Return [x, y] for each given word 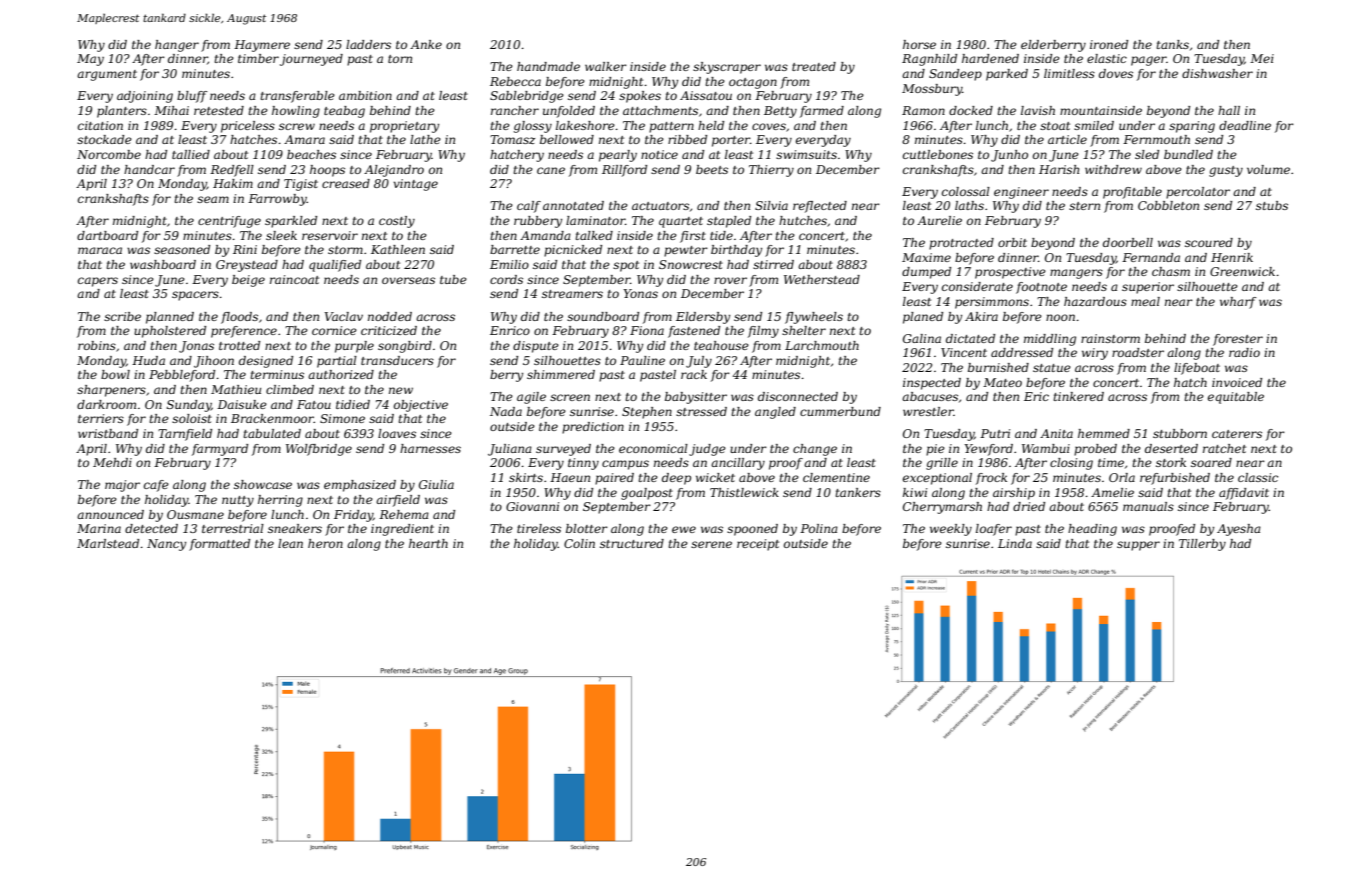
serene [711, 544]
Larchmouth [822, 345]
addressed [1022, 352]
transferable [297, 97]
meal [1145, 301]
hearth [428, 543]
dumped [926, 273]
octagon [753, 83]
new [401, 390]
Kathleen [398, 249]
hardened [990, 58]
